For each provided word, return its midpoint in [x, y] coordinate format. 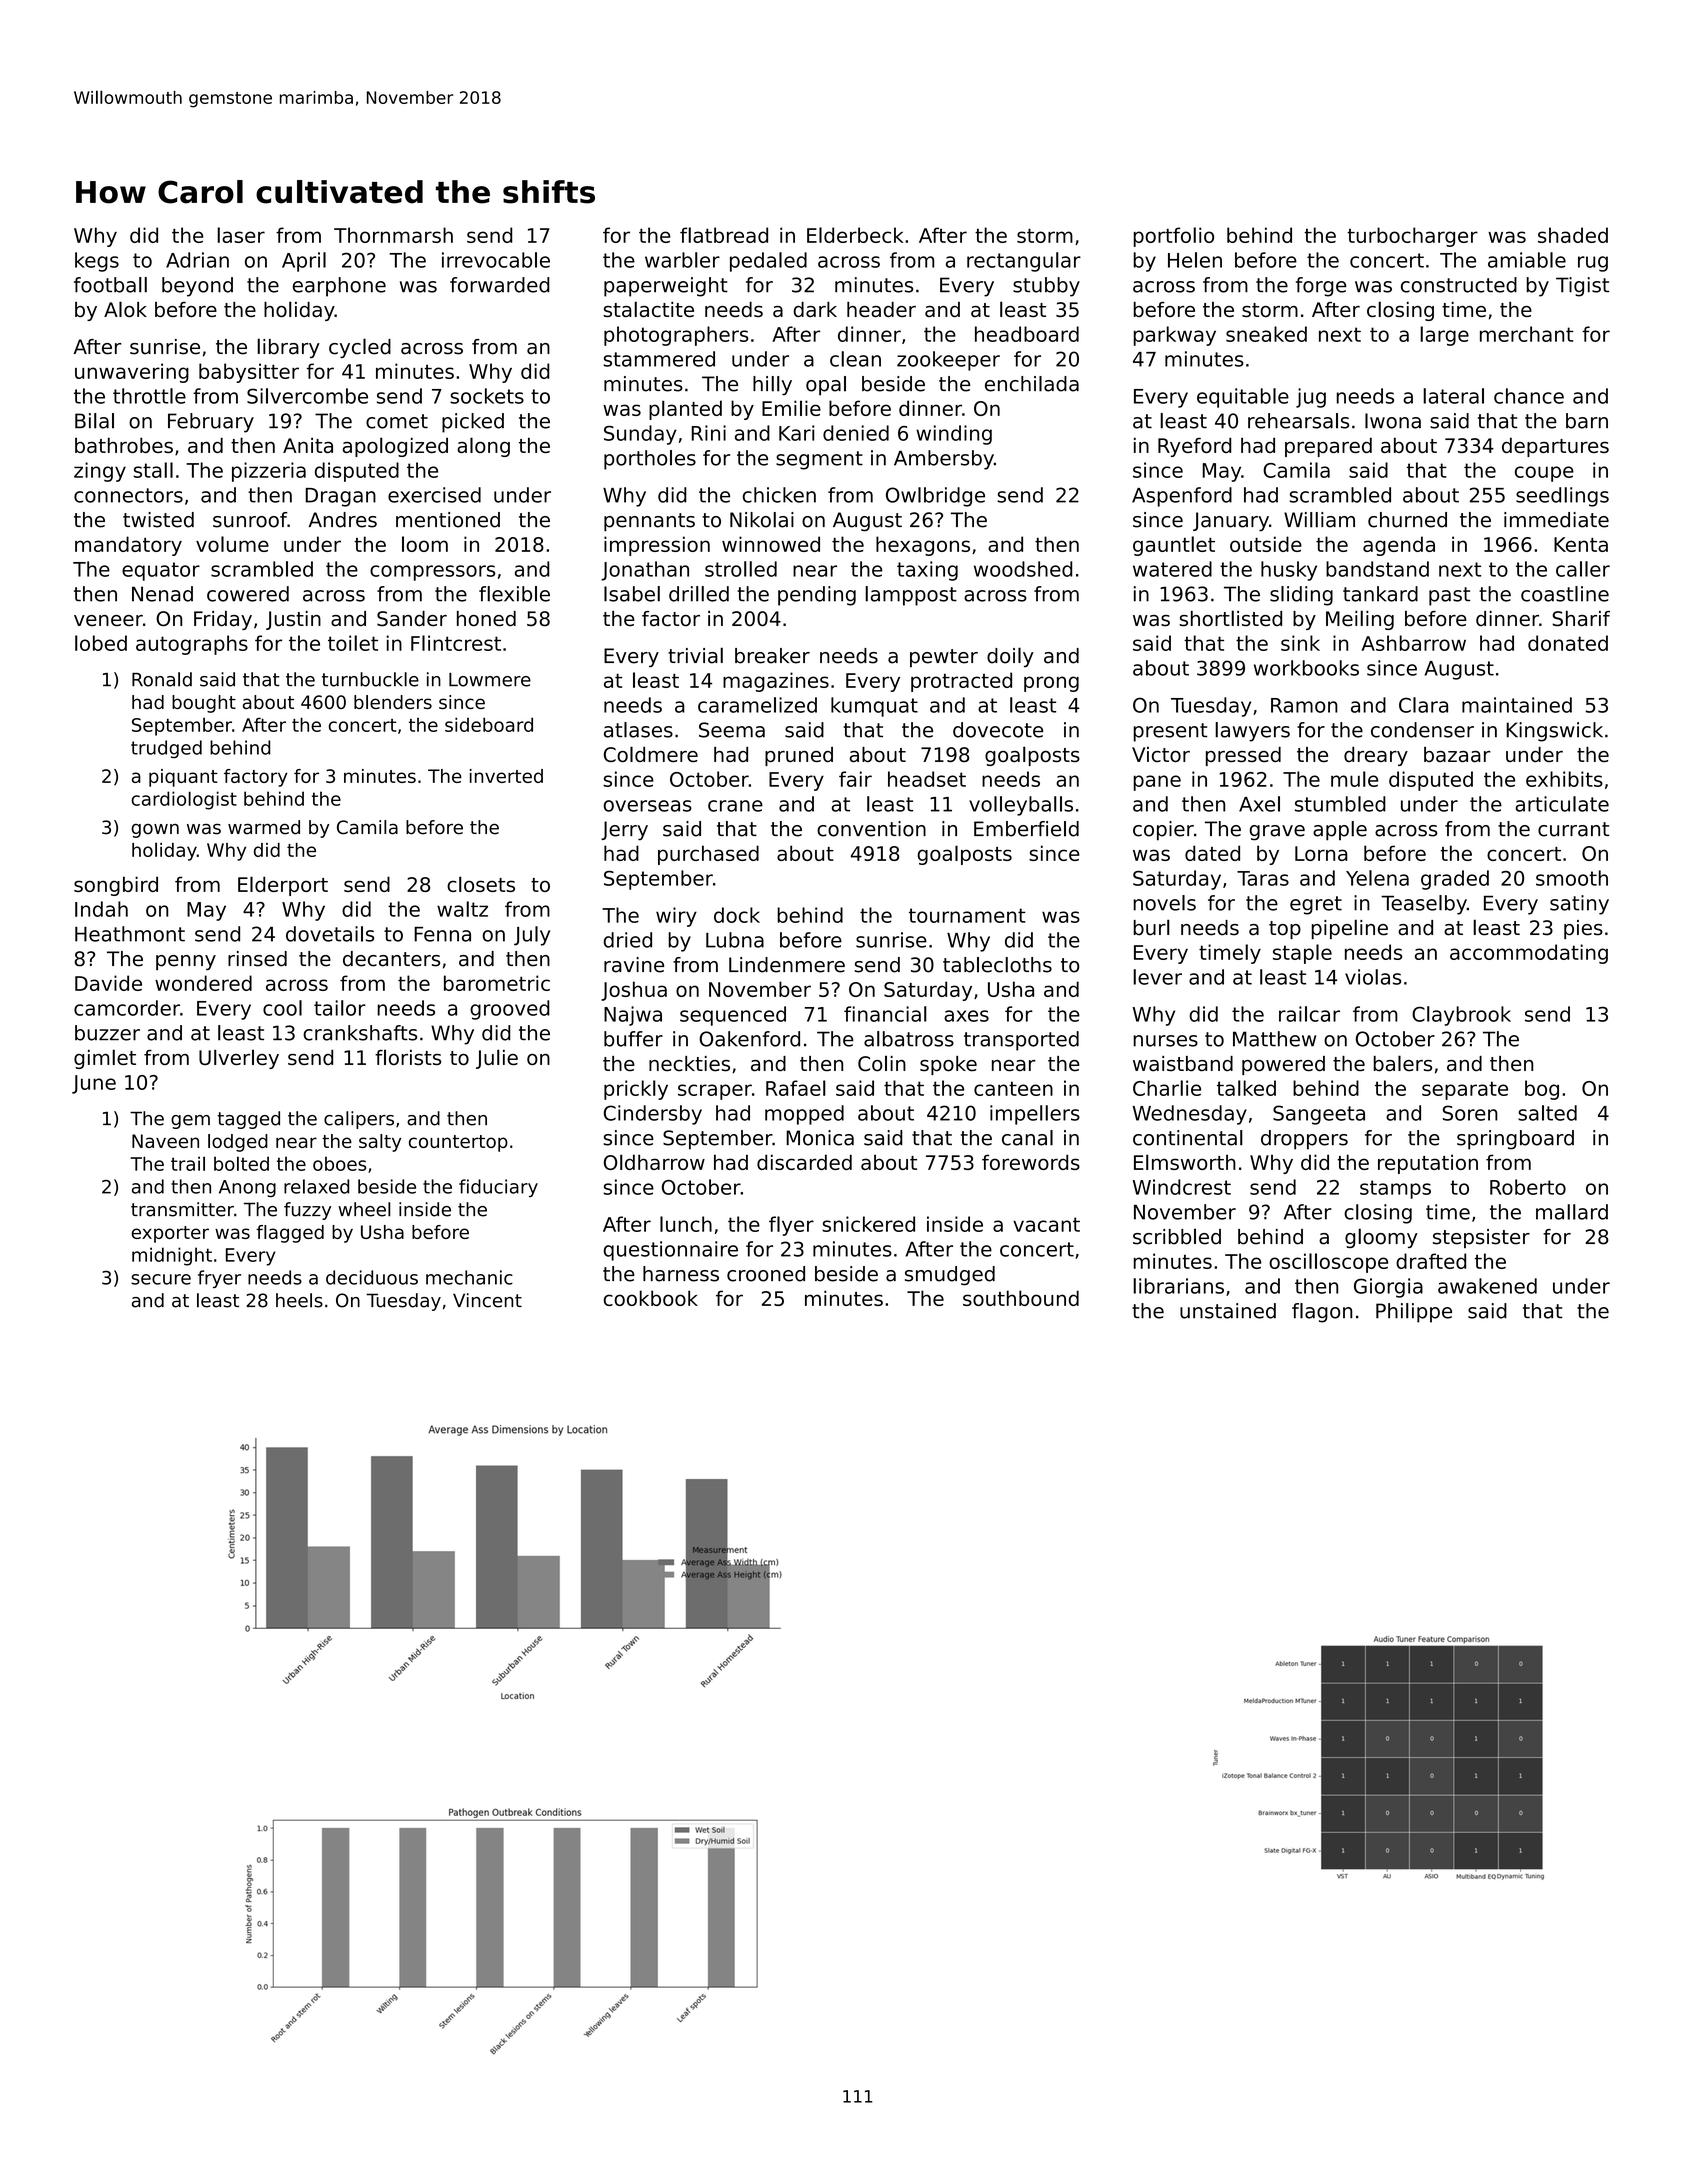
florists [408, 1057]
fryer [219, 1279]
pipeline [1350, 929]
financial [885, 1014]
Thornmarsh [393, 235]
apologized [395, 447]
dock [737, 915]
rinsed [257, 959]
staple [1302, 954]
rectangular [1024, 262]
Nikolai [762, 520]
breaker [772, 656]
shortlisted [1230, 618]
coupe [1544, 474]
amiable [1527, 260]
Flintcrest [456, 643]
